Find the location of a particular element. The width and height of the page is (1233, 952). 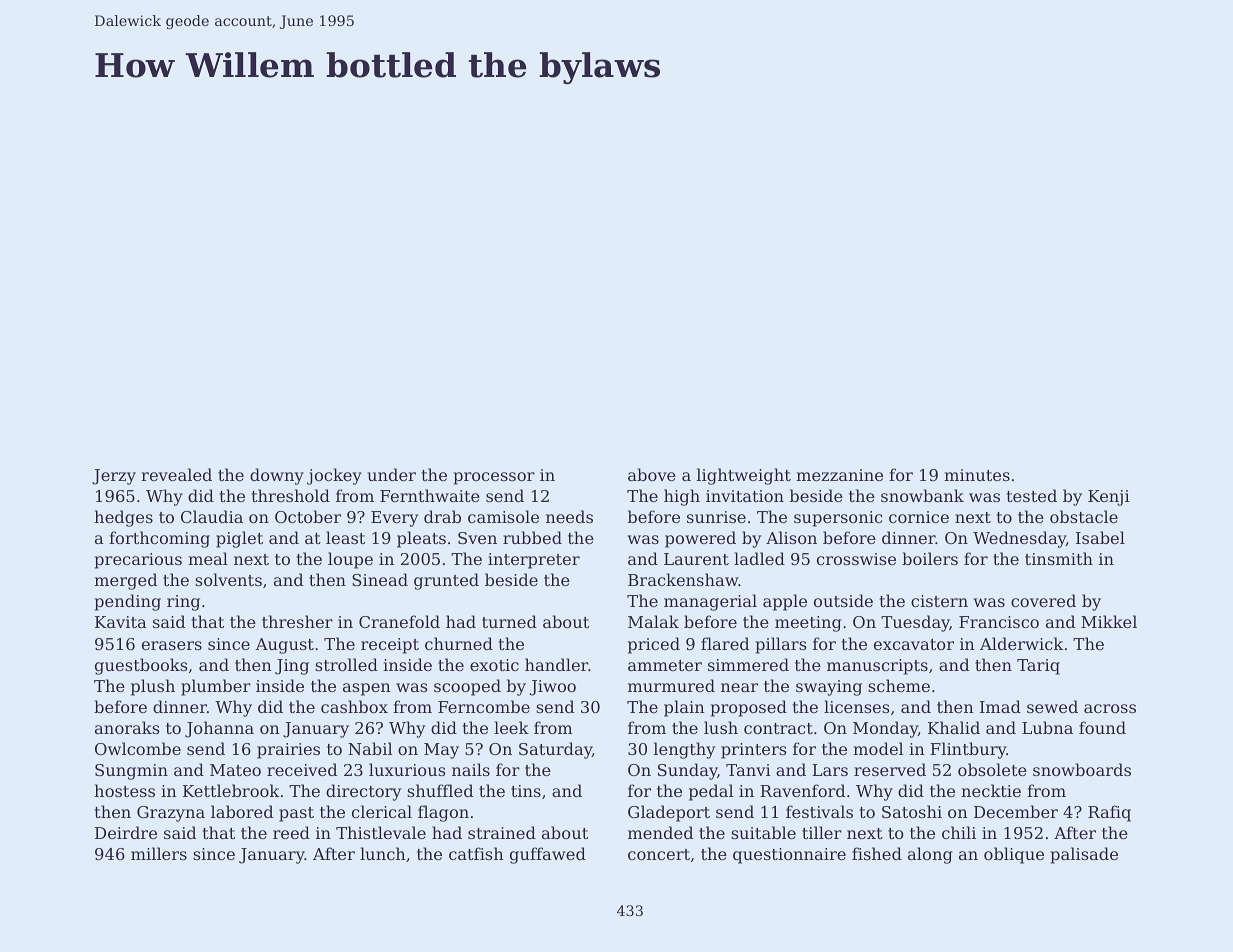

pedal is located at coordinates (711, 792).
